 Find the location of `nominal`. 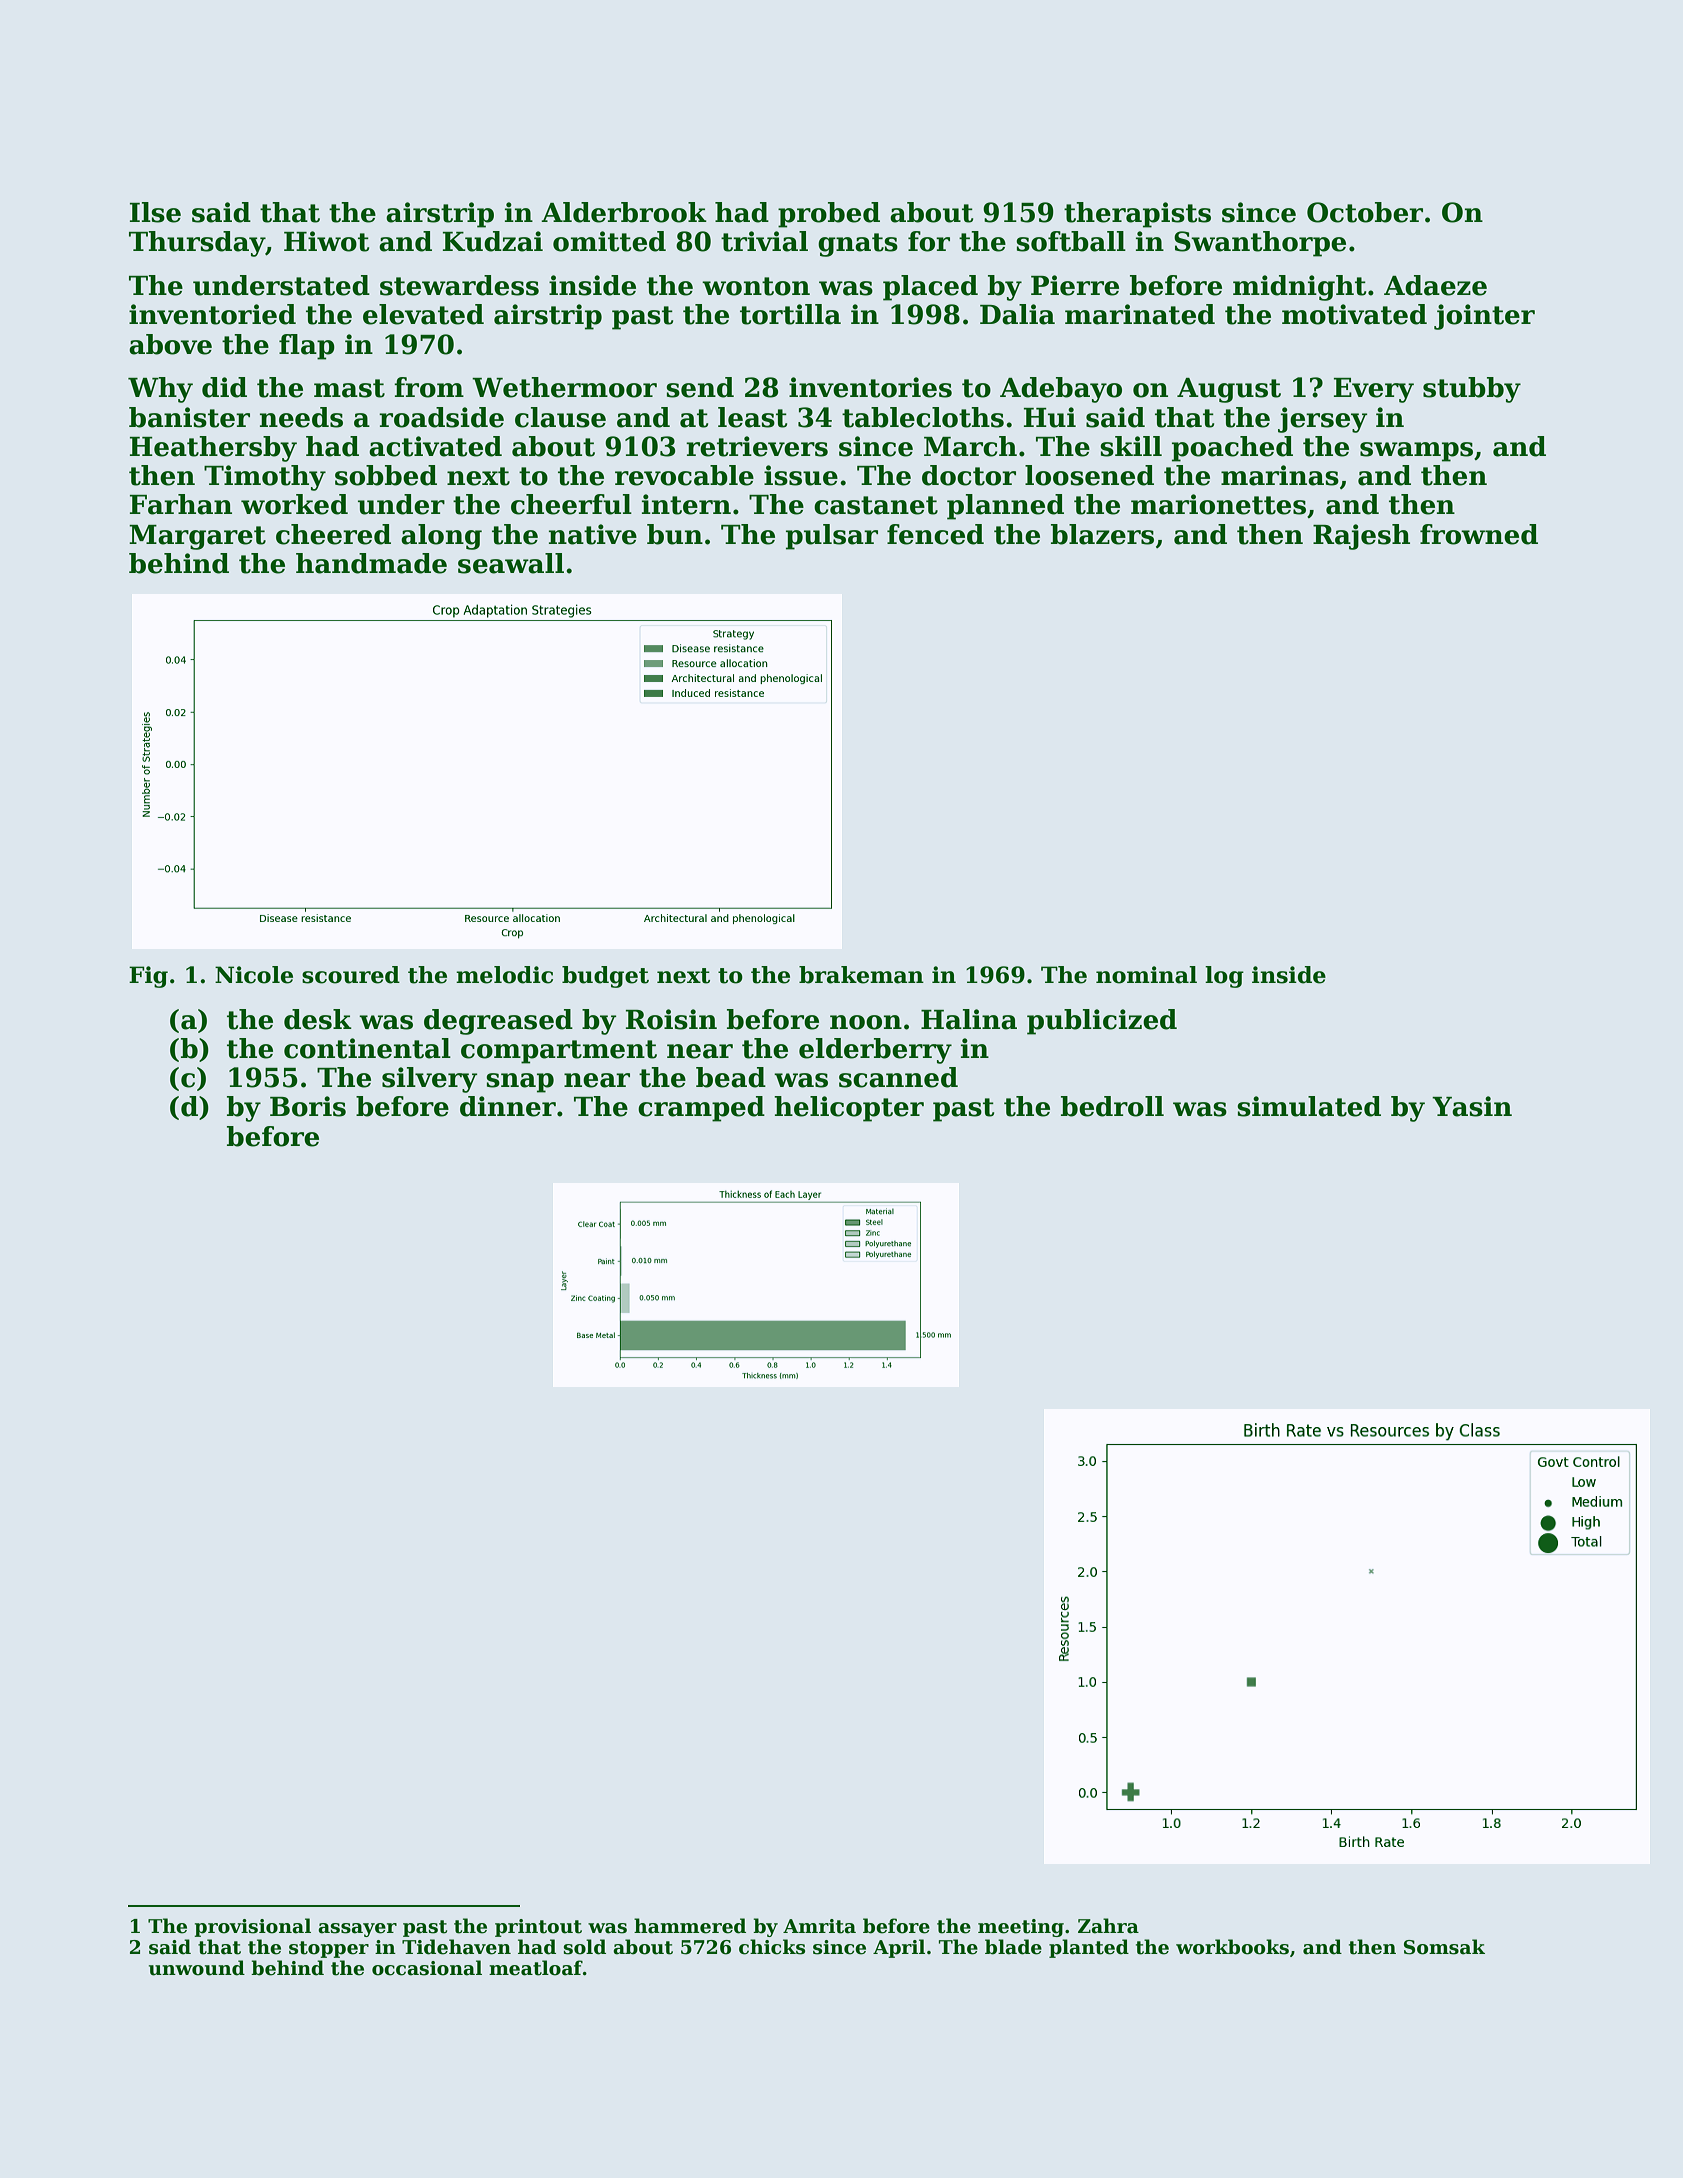

nominal is located at coordinates (1146, 975).
